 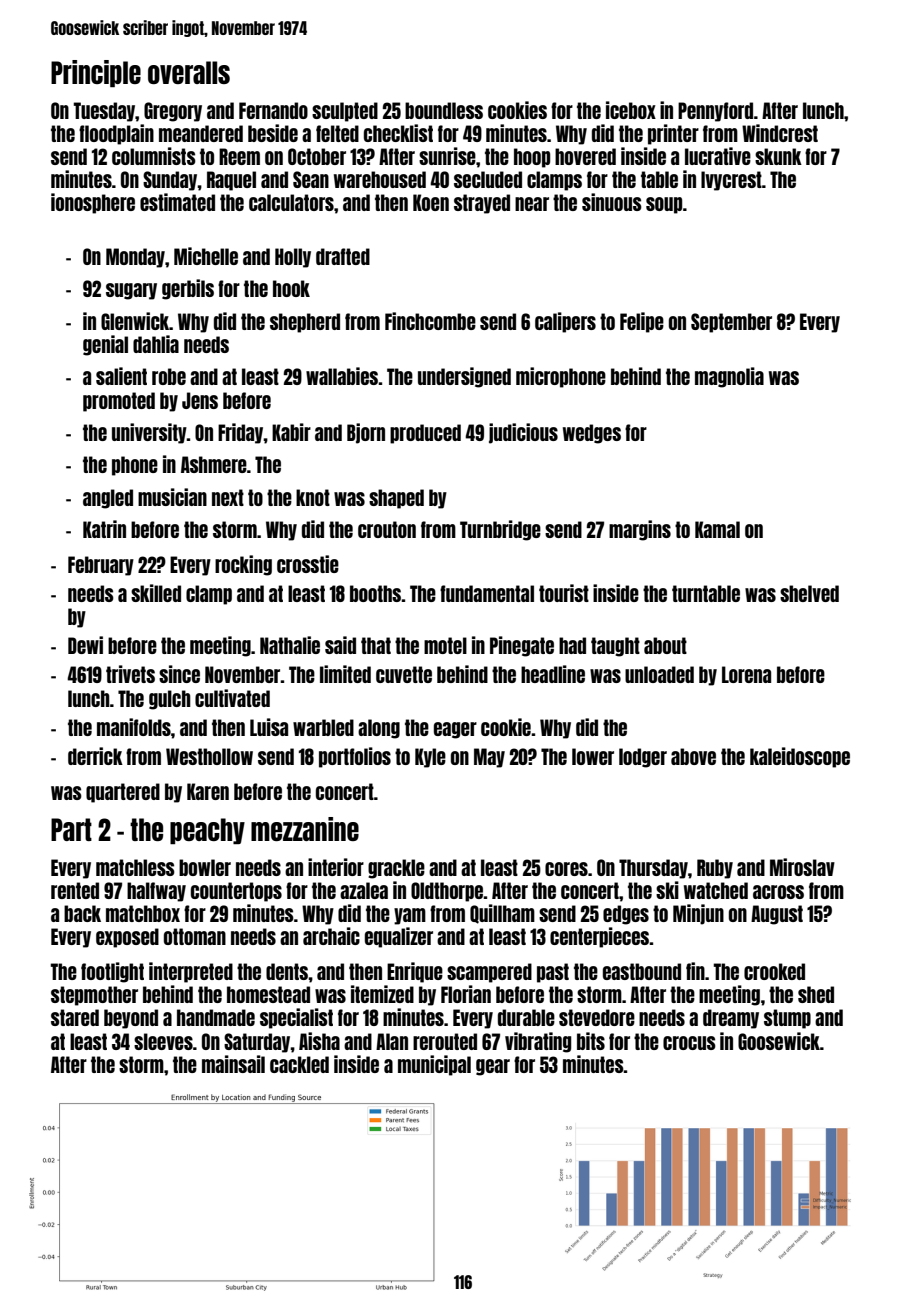 What do you see at coordinates (208, 791) in the screenshot?
I see `Karen` at bounding box center [208, 791].
